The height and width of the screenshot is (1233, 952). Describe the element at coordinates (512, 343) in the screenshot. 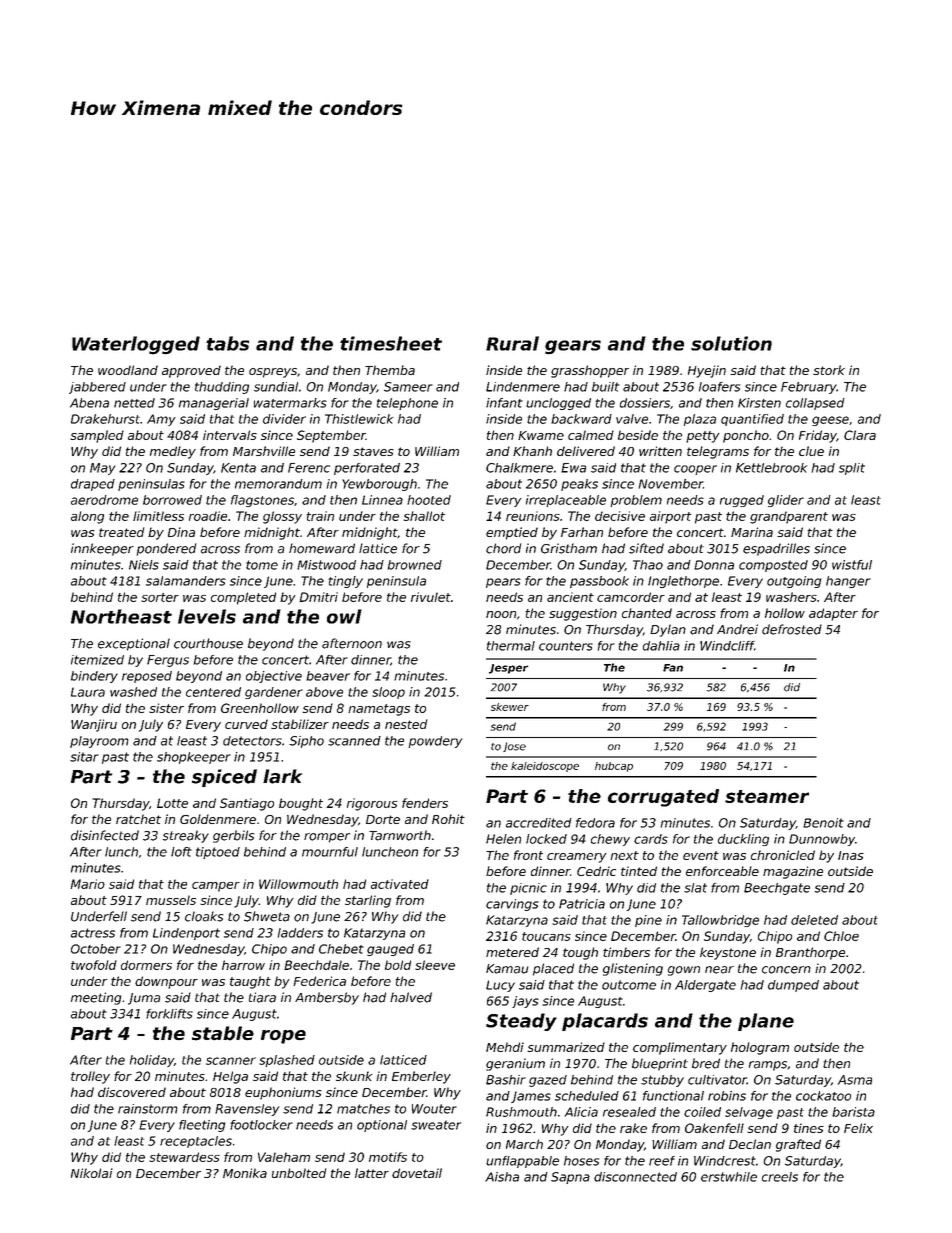

I see `Rural` at that location.
